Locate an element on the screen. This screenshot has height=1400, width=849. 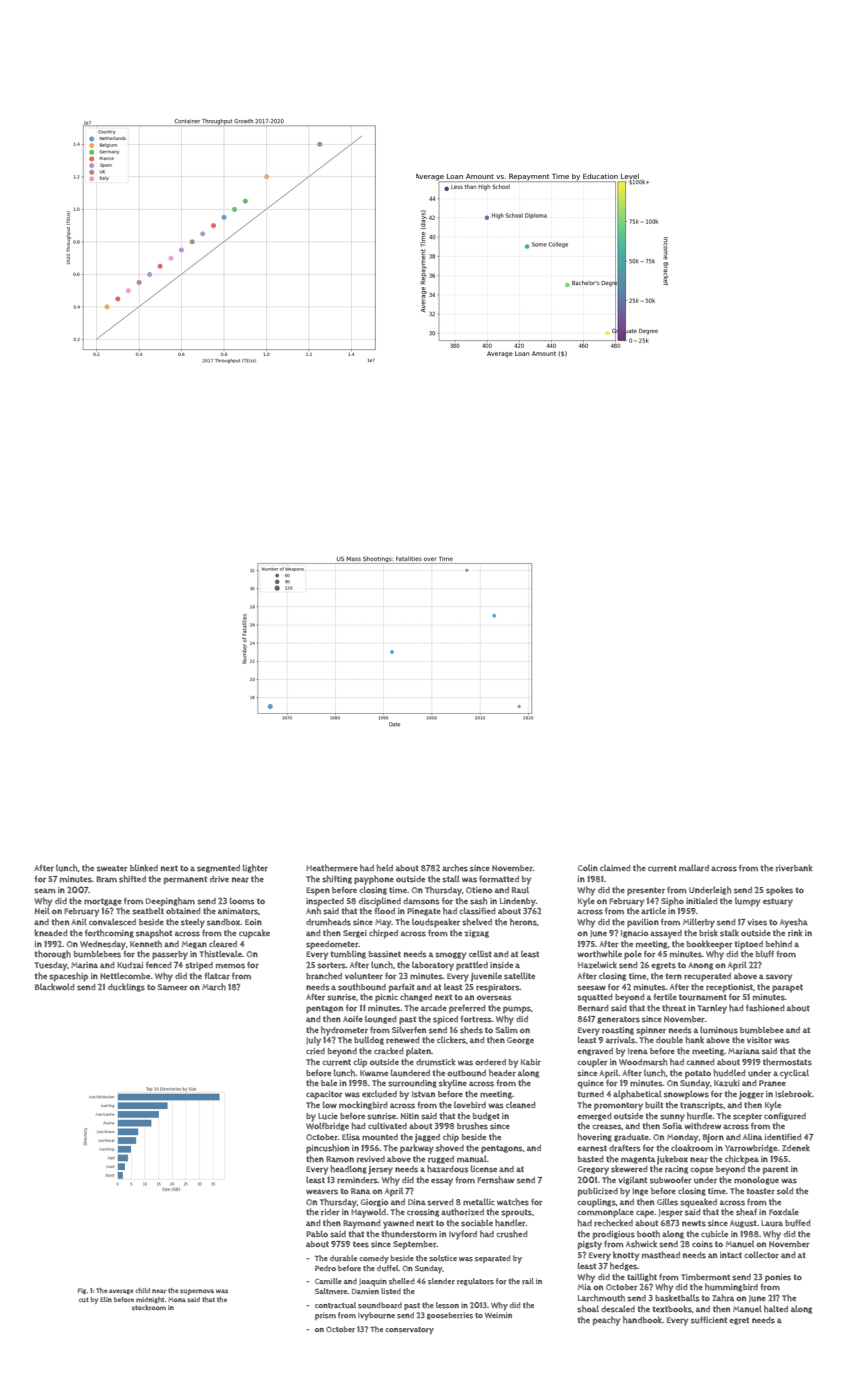
capacitor is located at coordinates (324, 1095).
